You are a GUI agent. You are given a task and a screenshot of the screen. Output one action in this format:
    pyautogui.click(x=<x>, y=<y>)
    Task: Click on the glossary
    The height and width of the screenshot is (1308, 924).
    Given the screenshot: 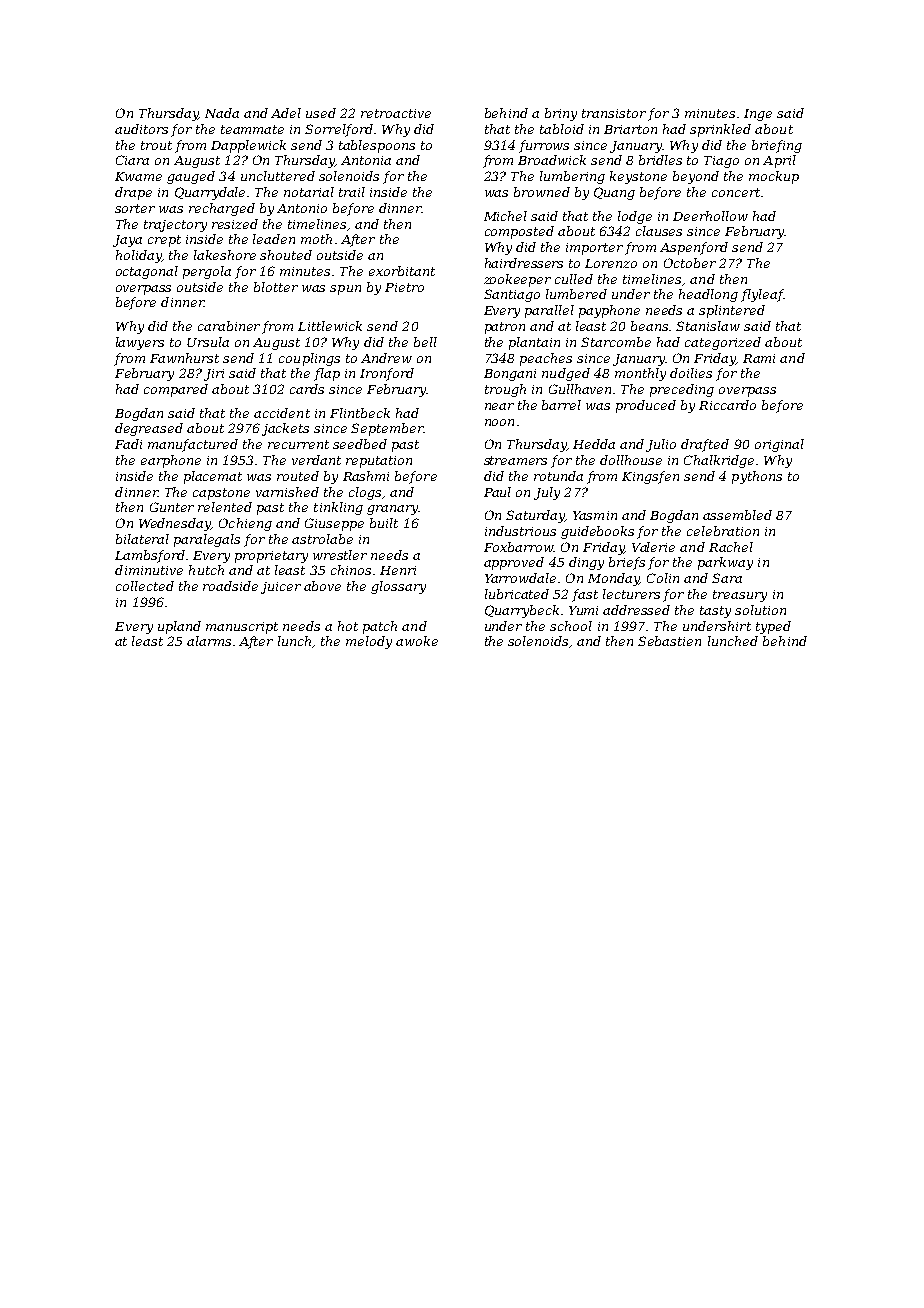 What is the action you would take?
    pyautogui.click(x=398, y=587)
